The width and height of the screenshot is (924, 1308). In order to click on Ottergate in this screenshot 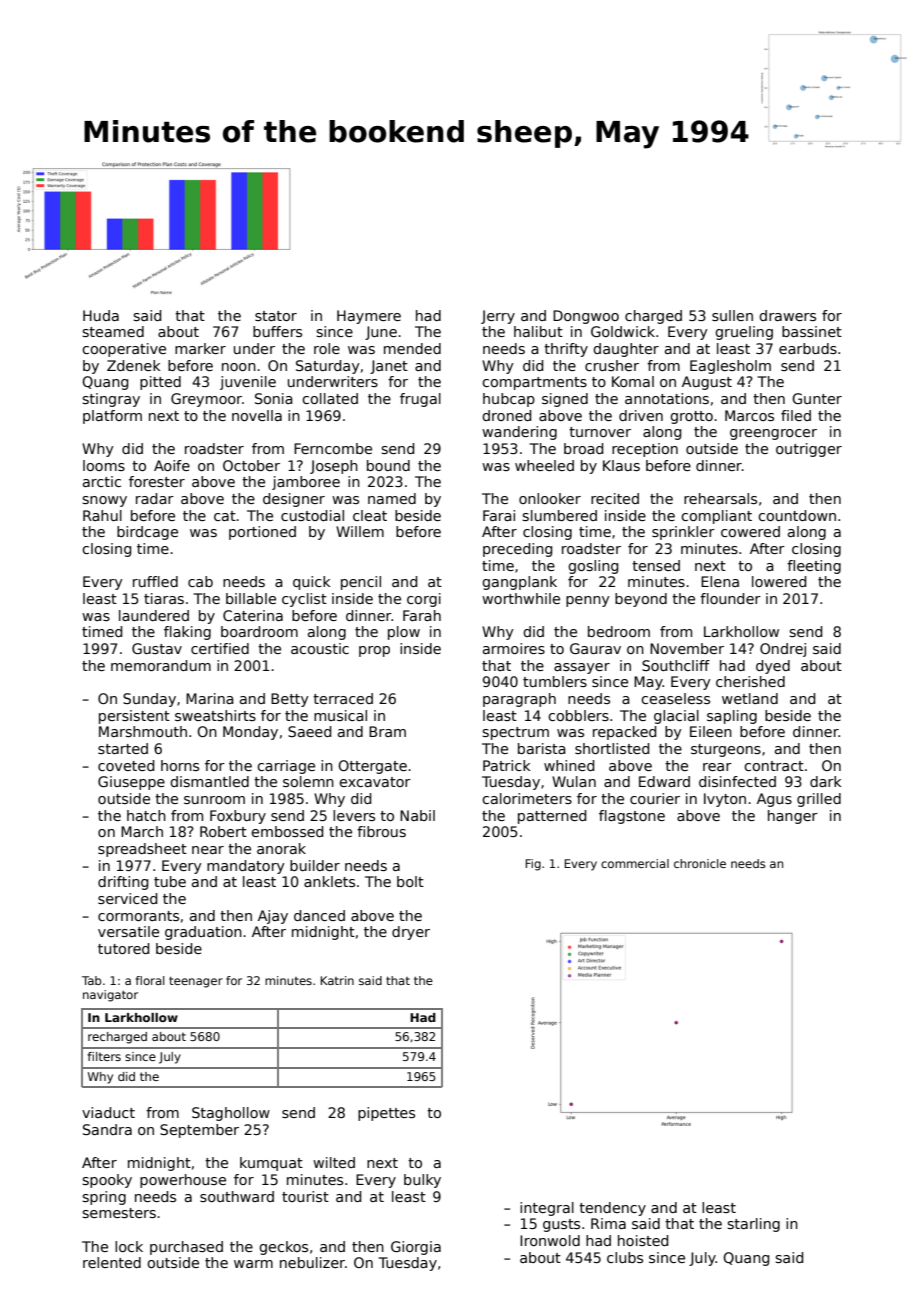, I will do `click(372, 767)`.
